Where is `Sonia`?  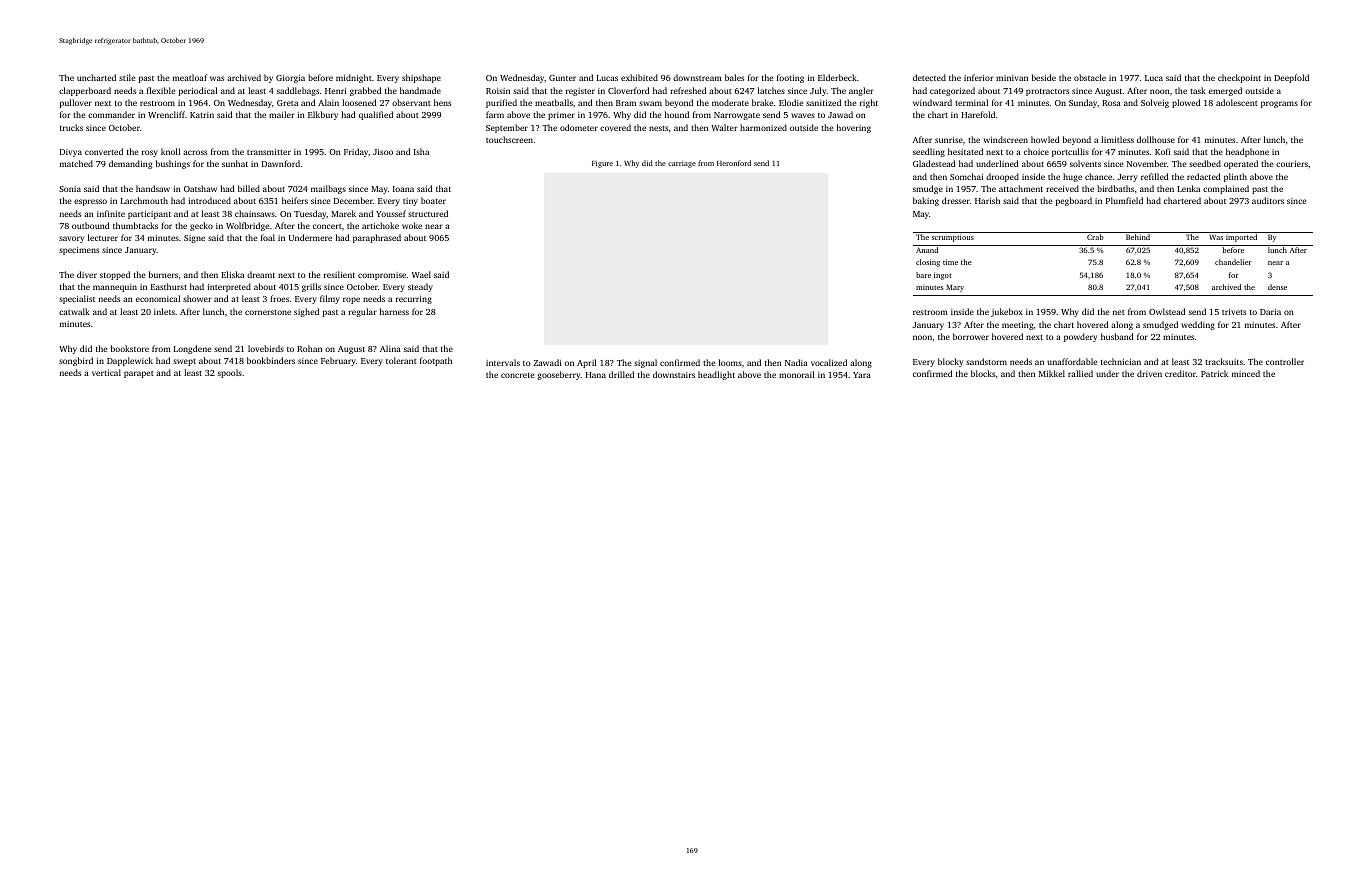
Sonia is located at coordinates (70, 189).
